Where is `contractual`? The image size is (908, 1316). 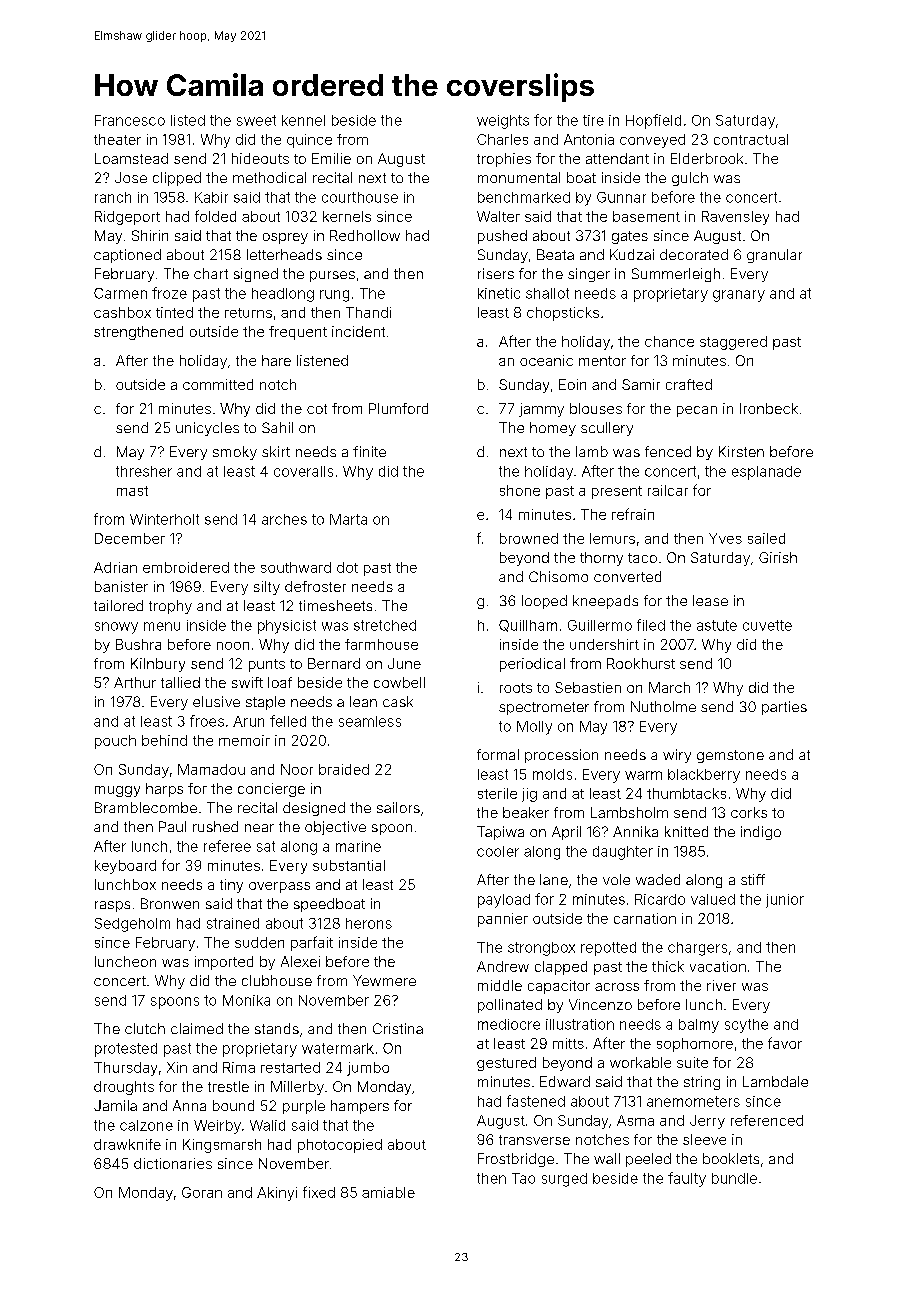 contractual is located at coordinates (751, 139).
